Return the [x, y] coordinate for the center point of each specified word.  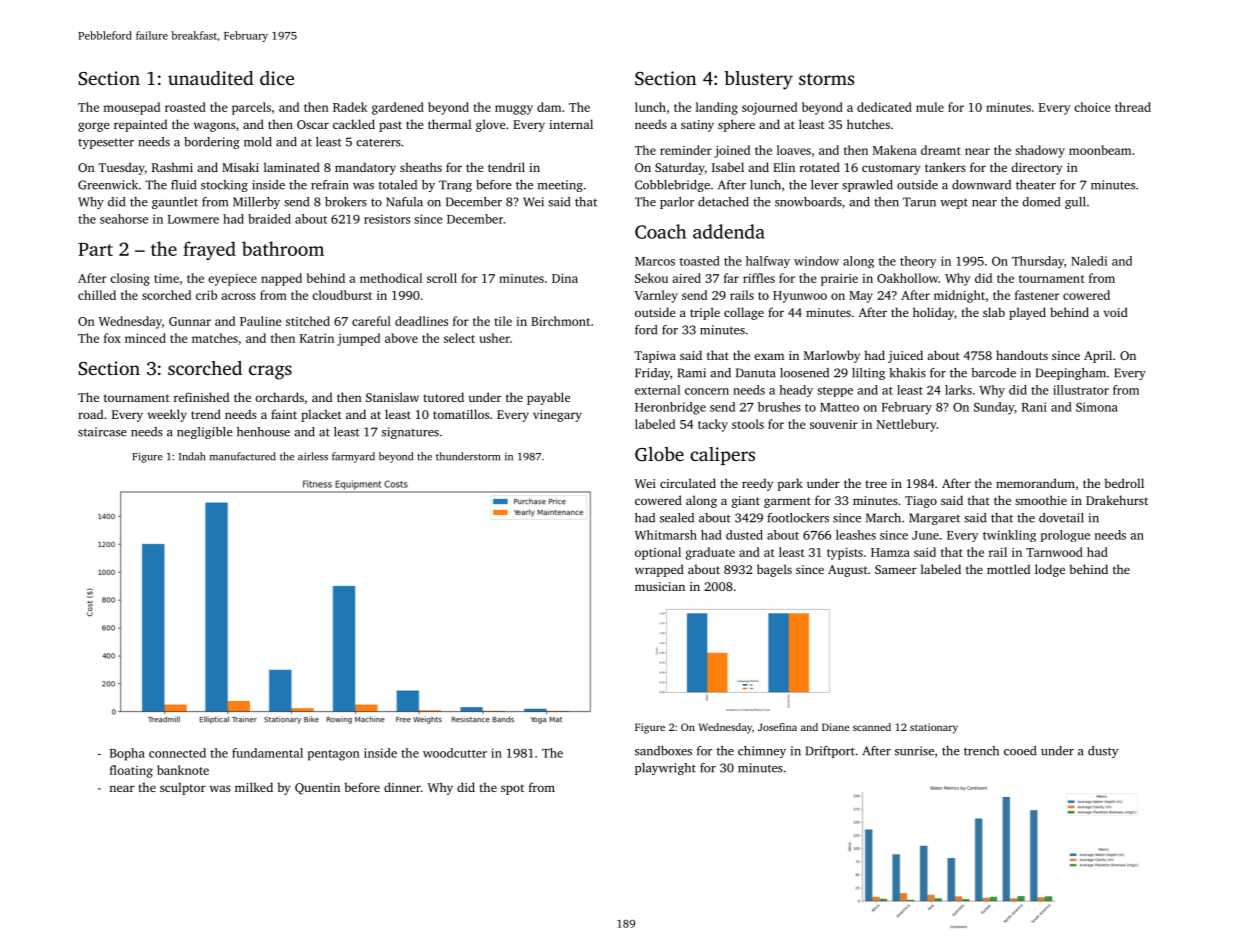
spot [512, 789]
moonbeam [1100, 150]
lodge [1050, 570]
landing [717, 108]
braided [269, 219]
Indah [192, 456]
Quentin [317, 789]
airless [313, 456]
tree [876, 484]
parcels [251, 108]
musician [660, 586]
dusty [1103, 752]
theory [918, 262]
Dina [565, 278]
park [790, 484]
